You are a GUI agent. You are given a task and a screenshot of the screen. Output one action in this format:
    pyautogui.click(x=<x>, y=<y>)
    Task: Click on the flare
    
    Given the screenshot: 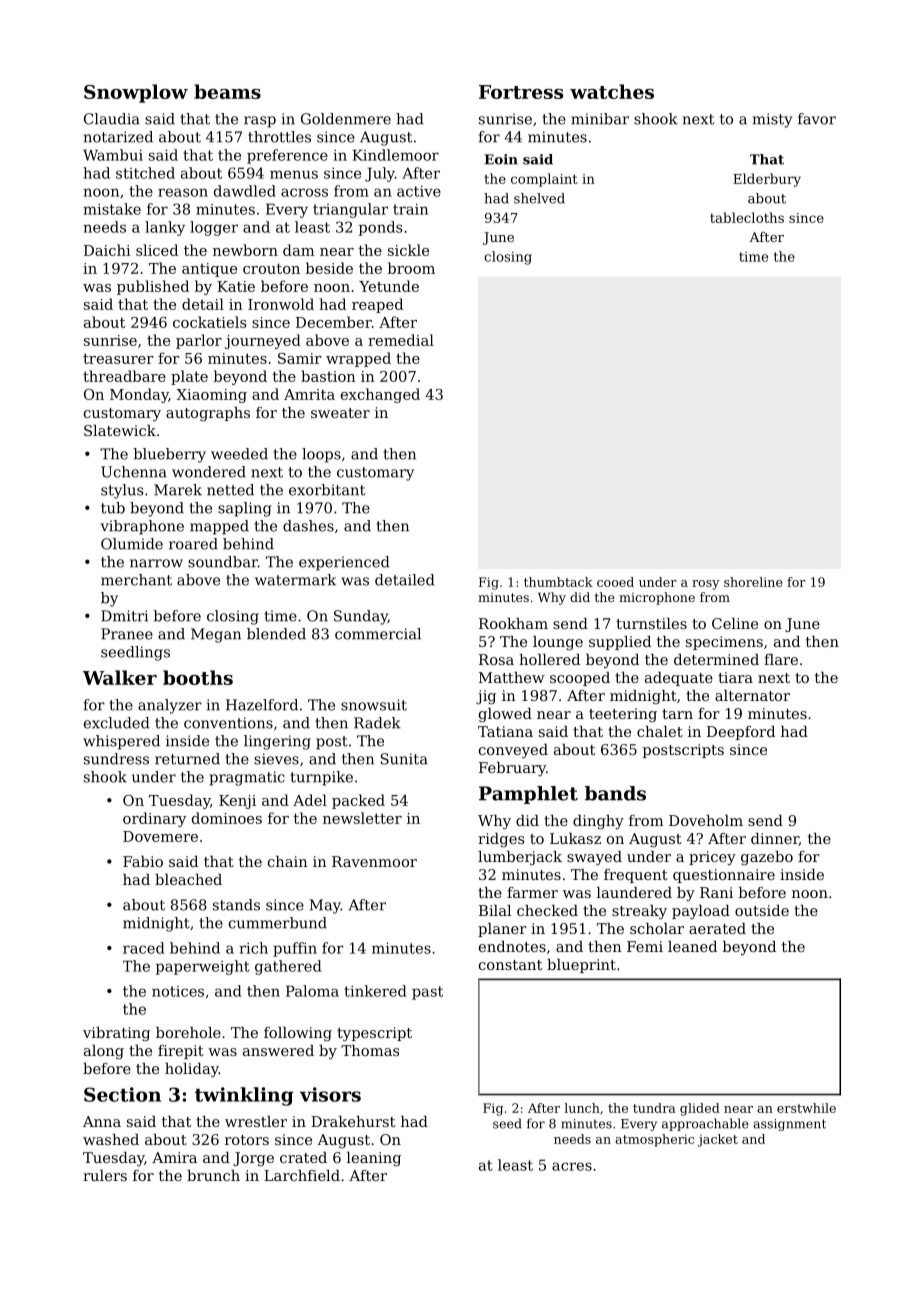 What is the action you would take?
    pyautogui.click(x=781, y=659)
